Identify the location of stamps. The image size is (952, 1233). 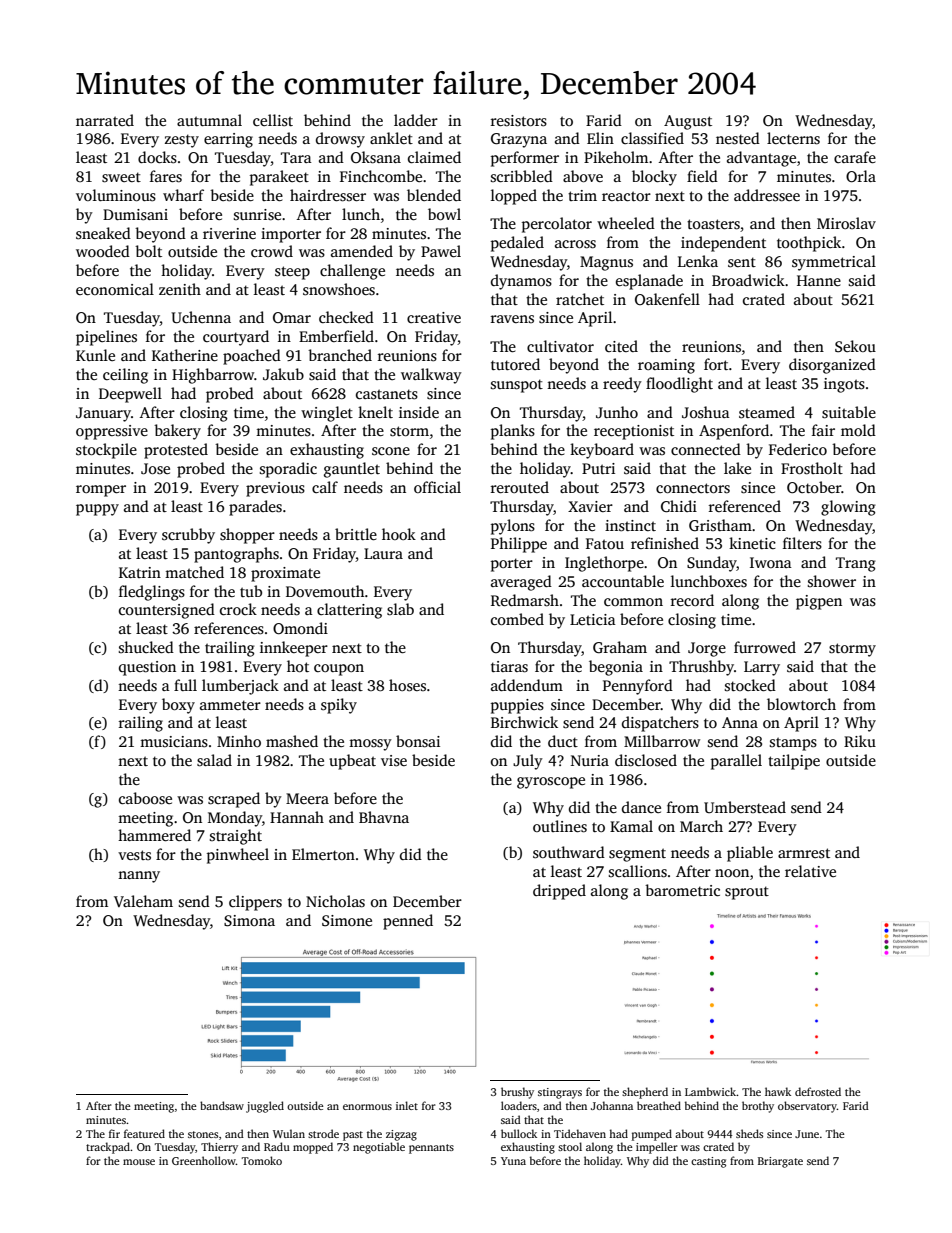
(793, 744).
